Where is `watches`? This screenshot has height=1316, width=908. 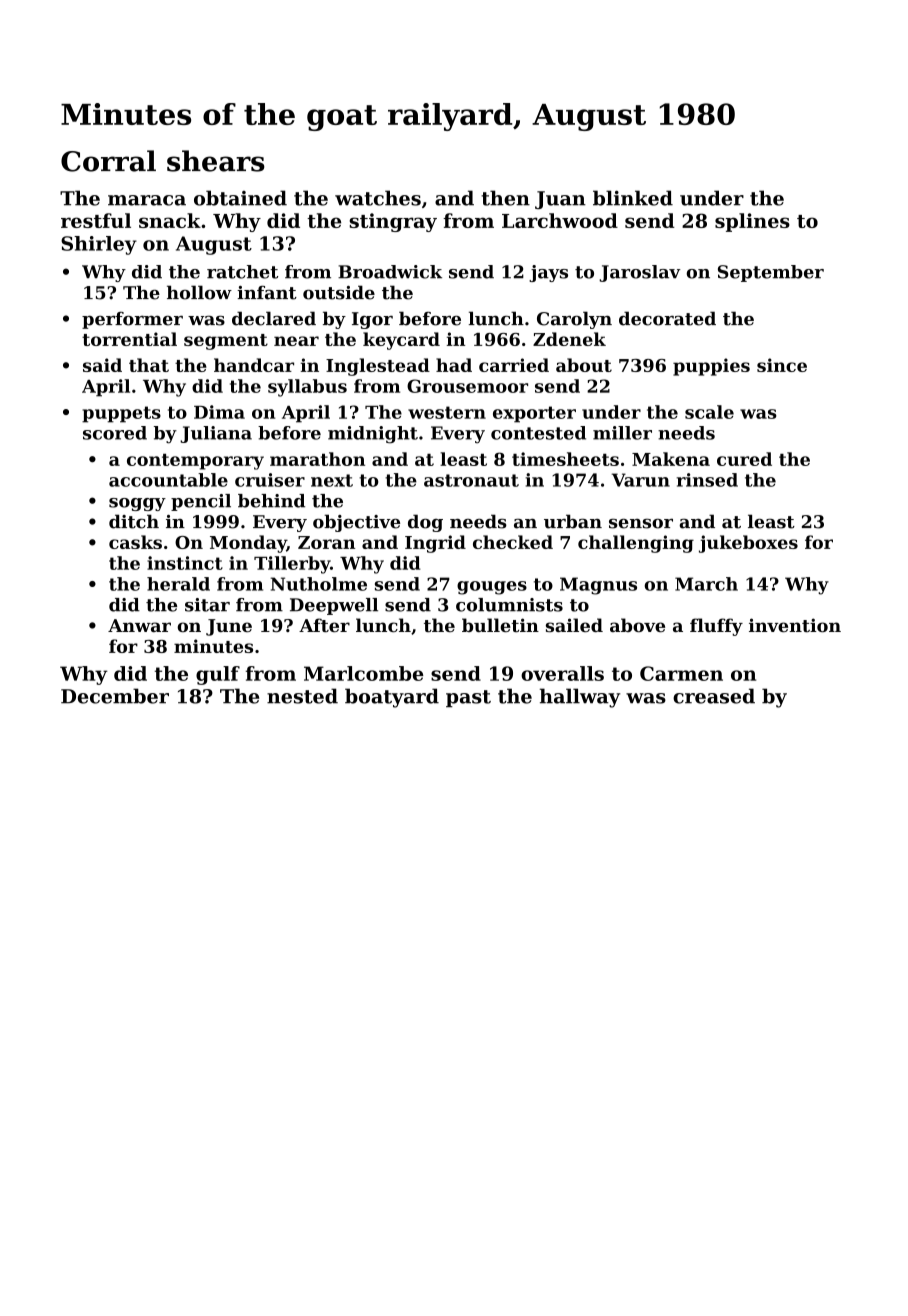
watches is located at coordinates (378, 198).
